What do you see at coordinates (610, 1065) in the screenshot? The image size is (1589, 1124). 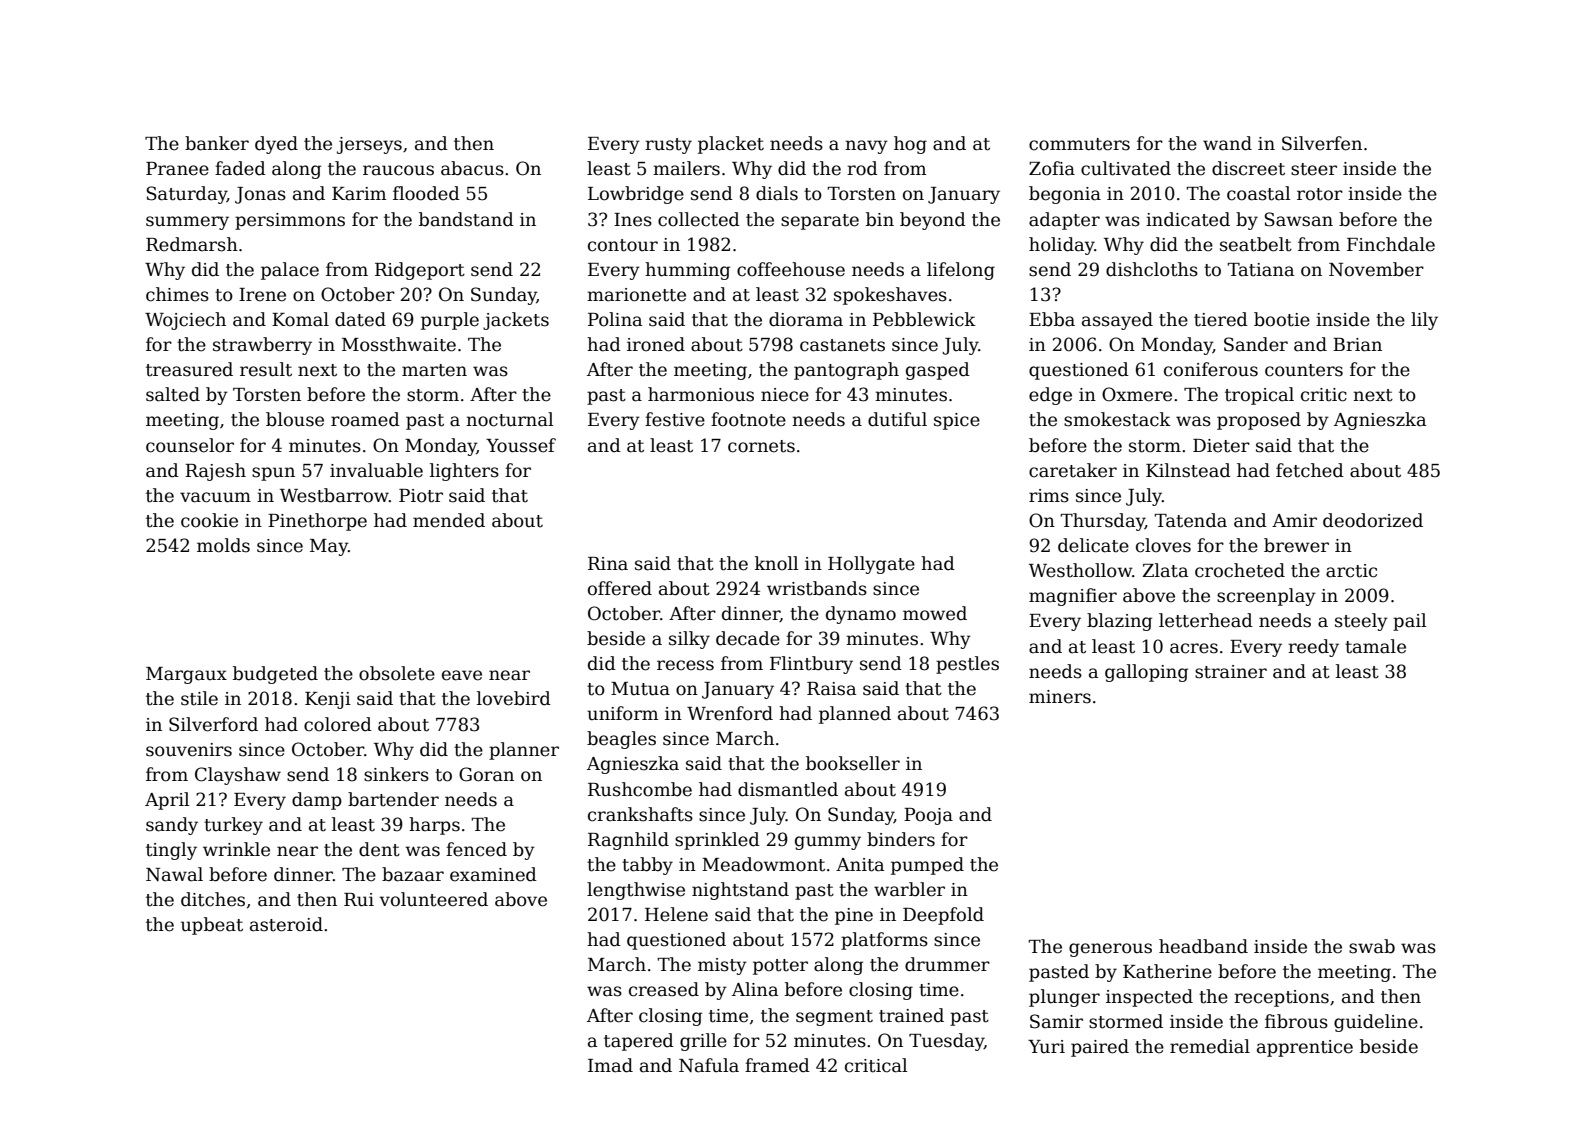 I see `Imad` at bounding box center [610, 1065].
